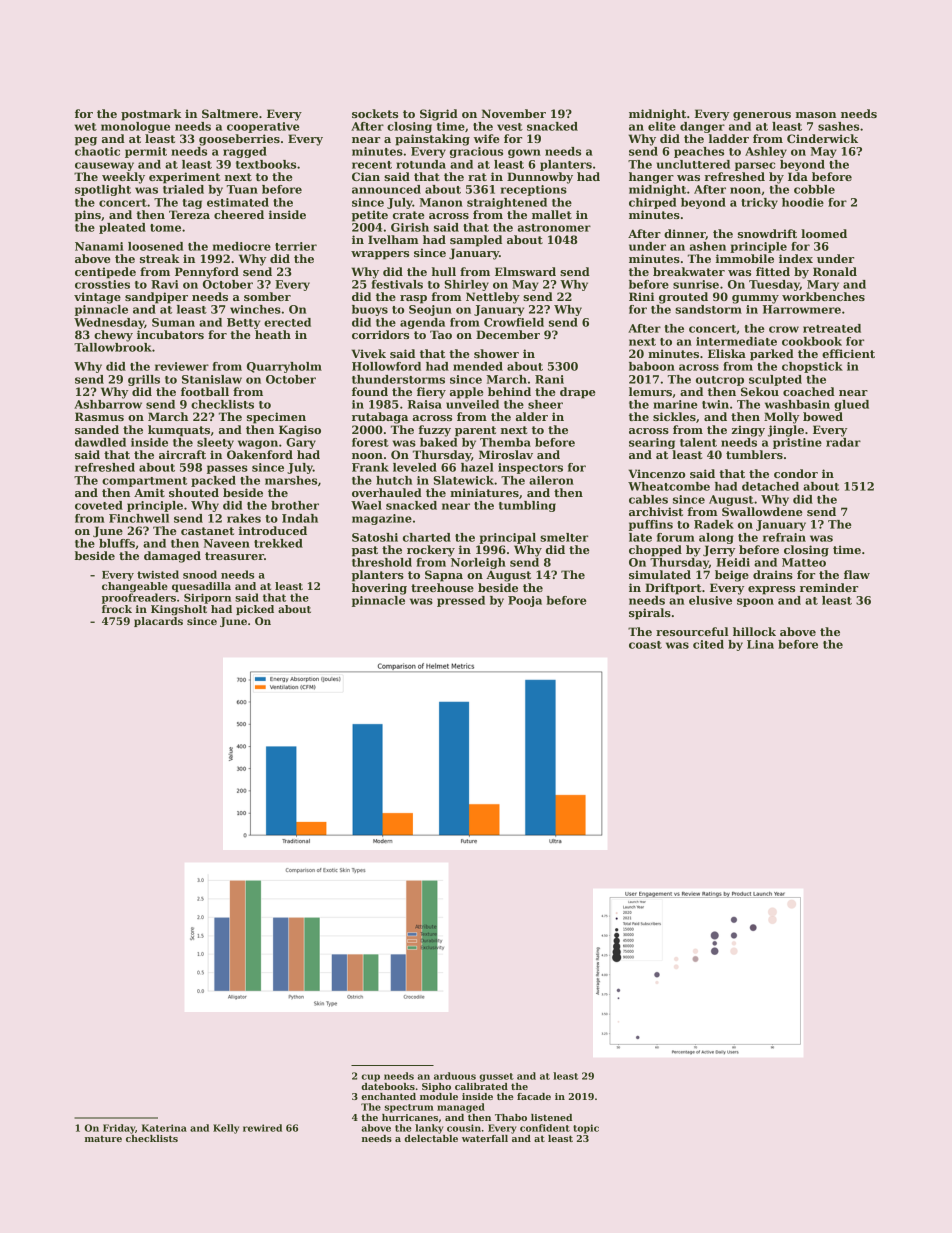 The image size is (952, 1233). What do you see at coordinates (415, 467) in the document?
I see `leveled` at bounding box center [415, 467].
